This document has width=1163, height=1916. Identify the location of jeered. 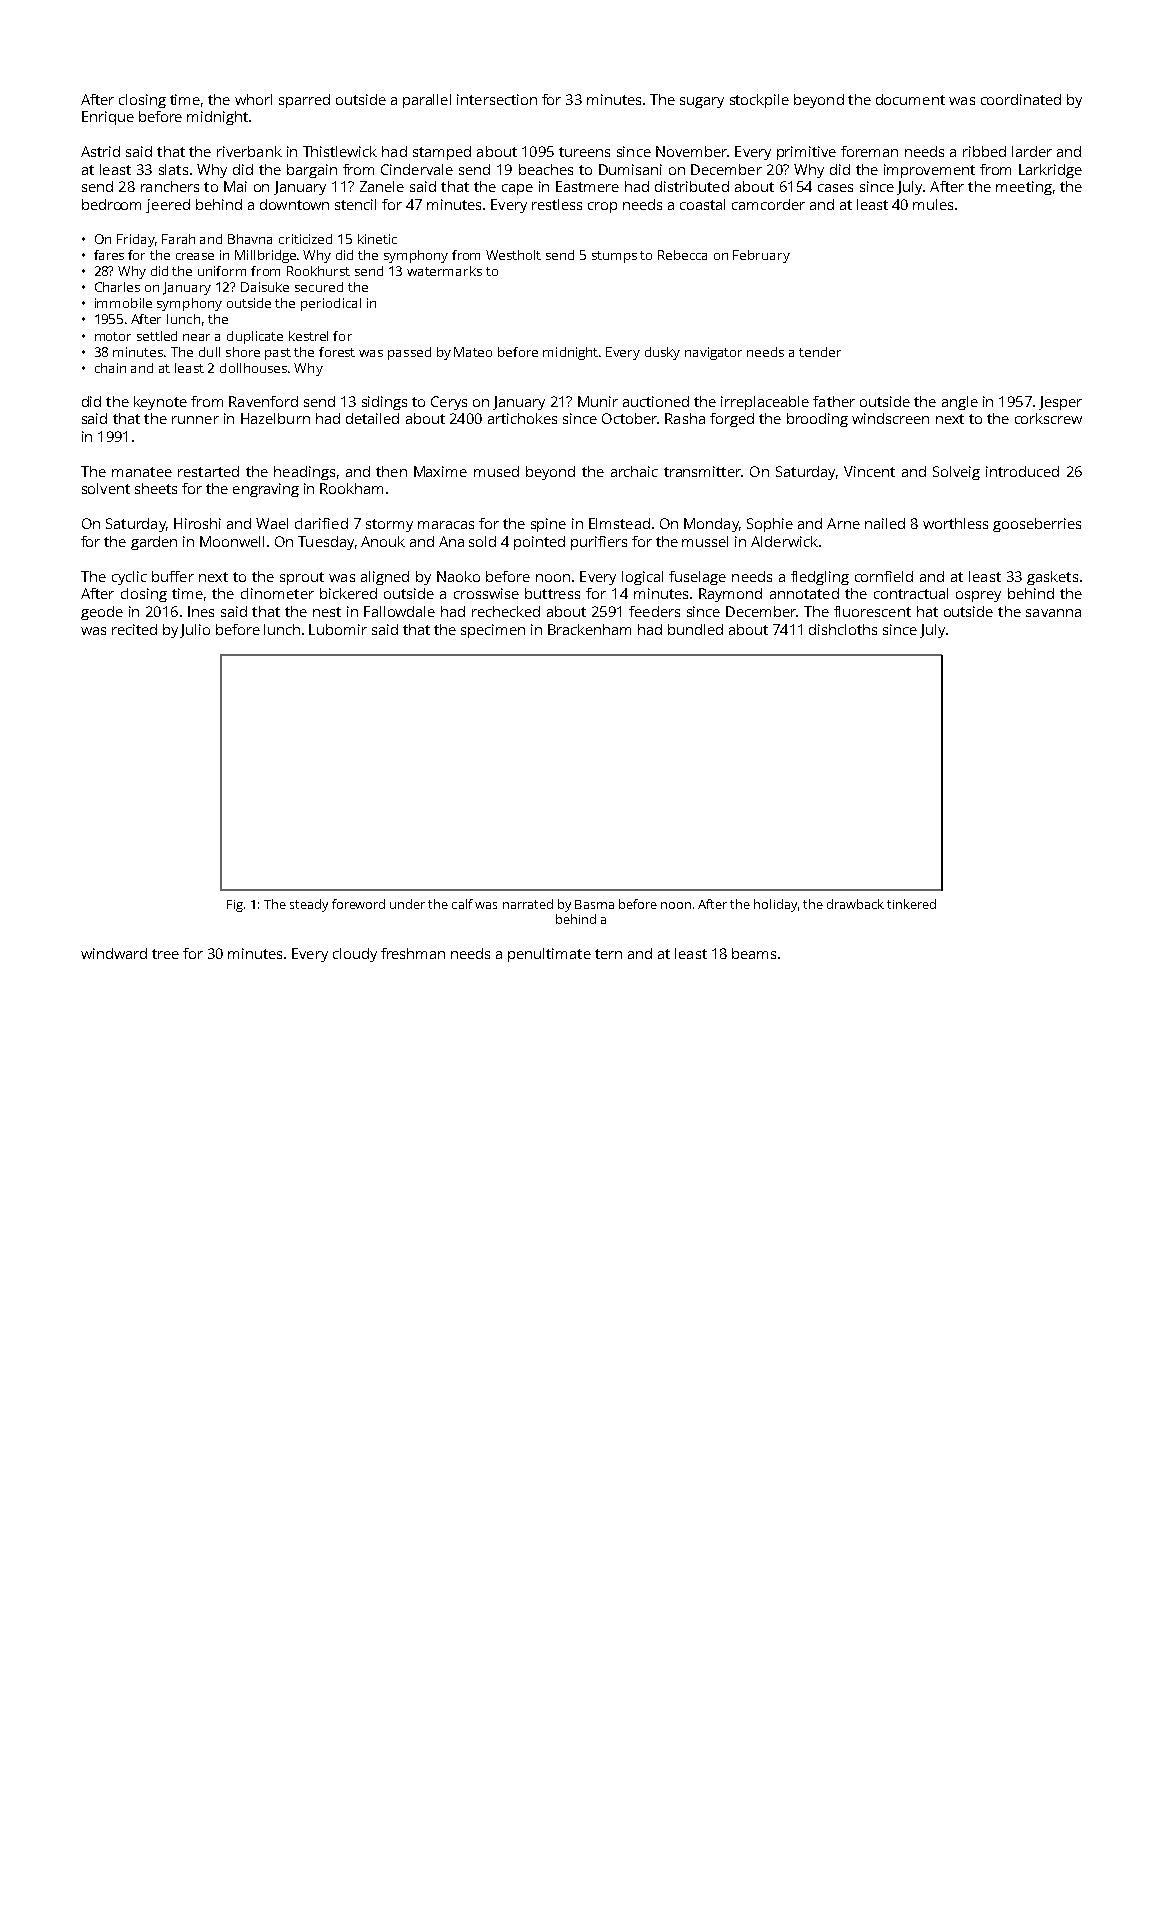
(168, 206).
